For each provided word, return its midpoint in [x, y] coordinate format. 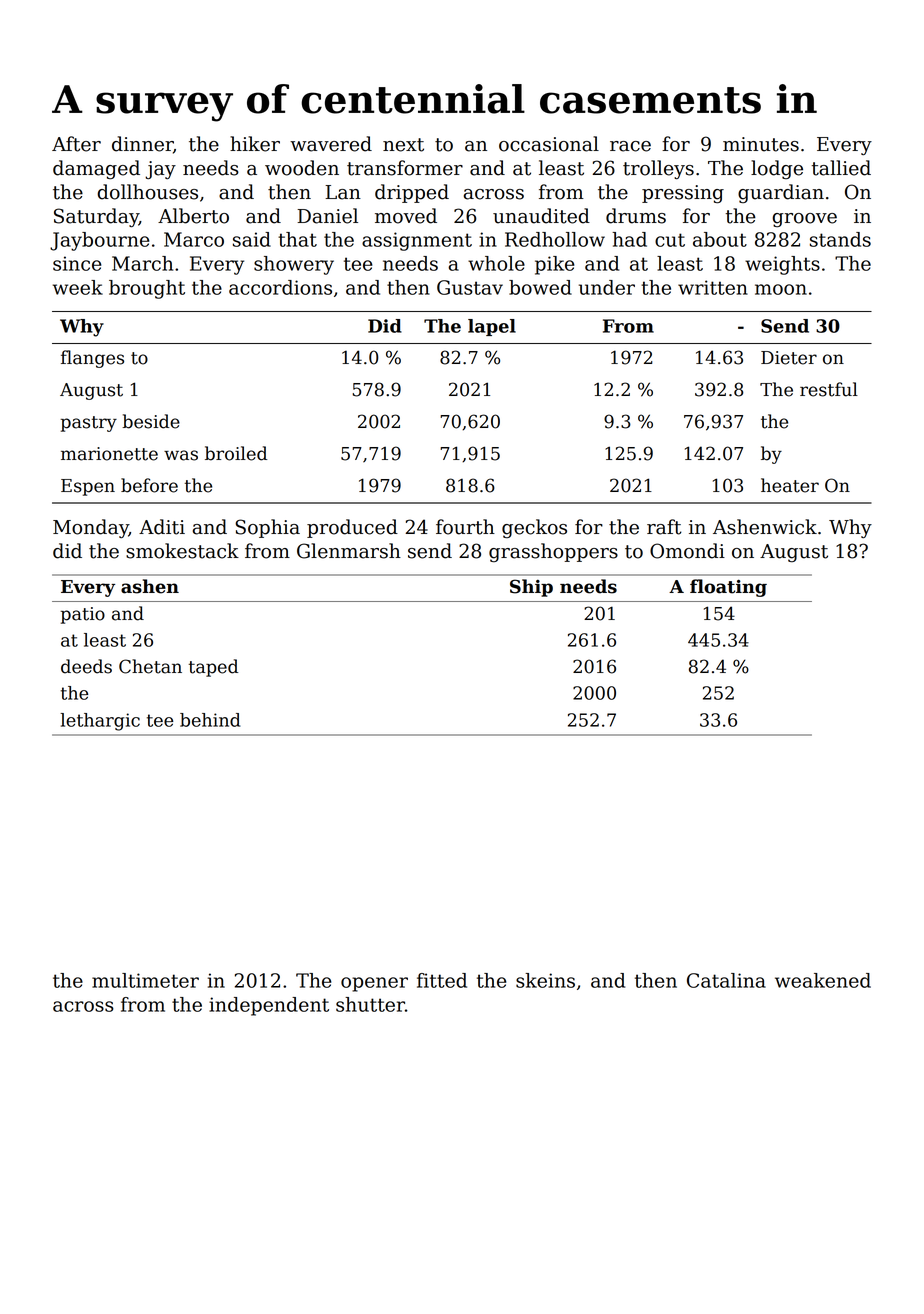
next [403, 145]
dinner [142, 144]
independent [269, 1006]
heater [790, 485]
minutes [761, 144]
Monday [91, 528]
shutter [370, 1004]
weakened [823, 980]
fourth [465, 527]
